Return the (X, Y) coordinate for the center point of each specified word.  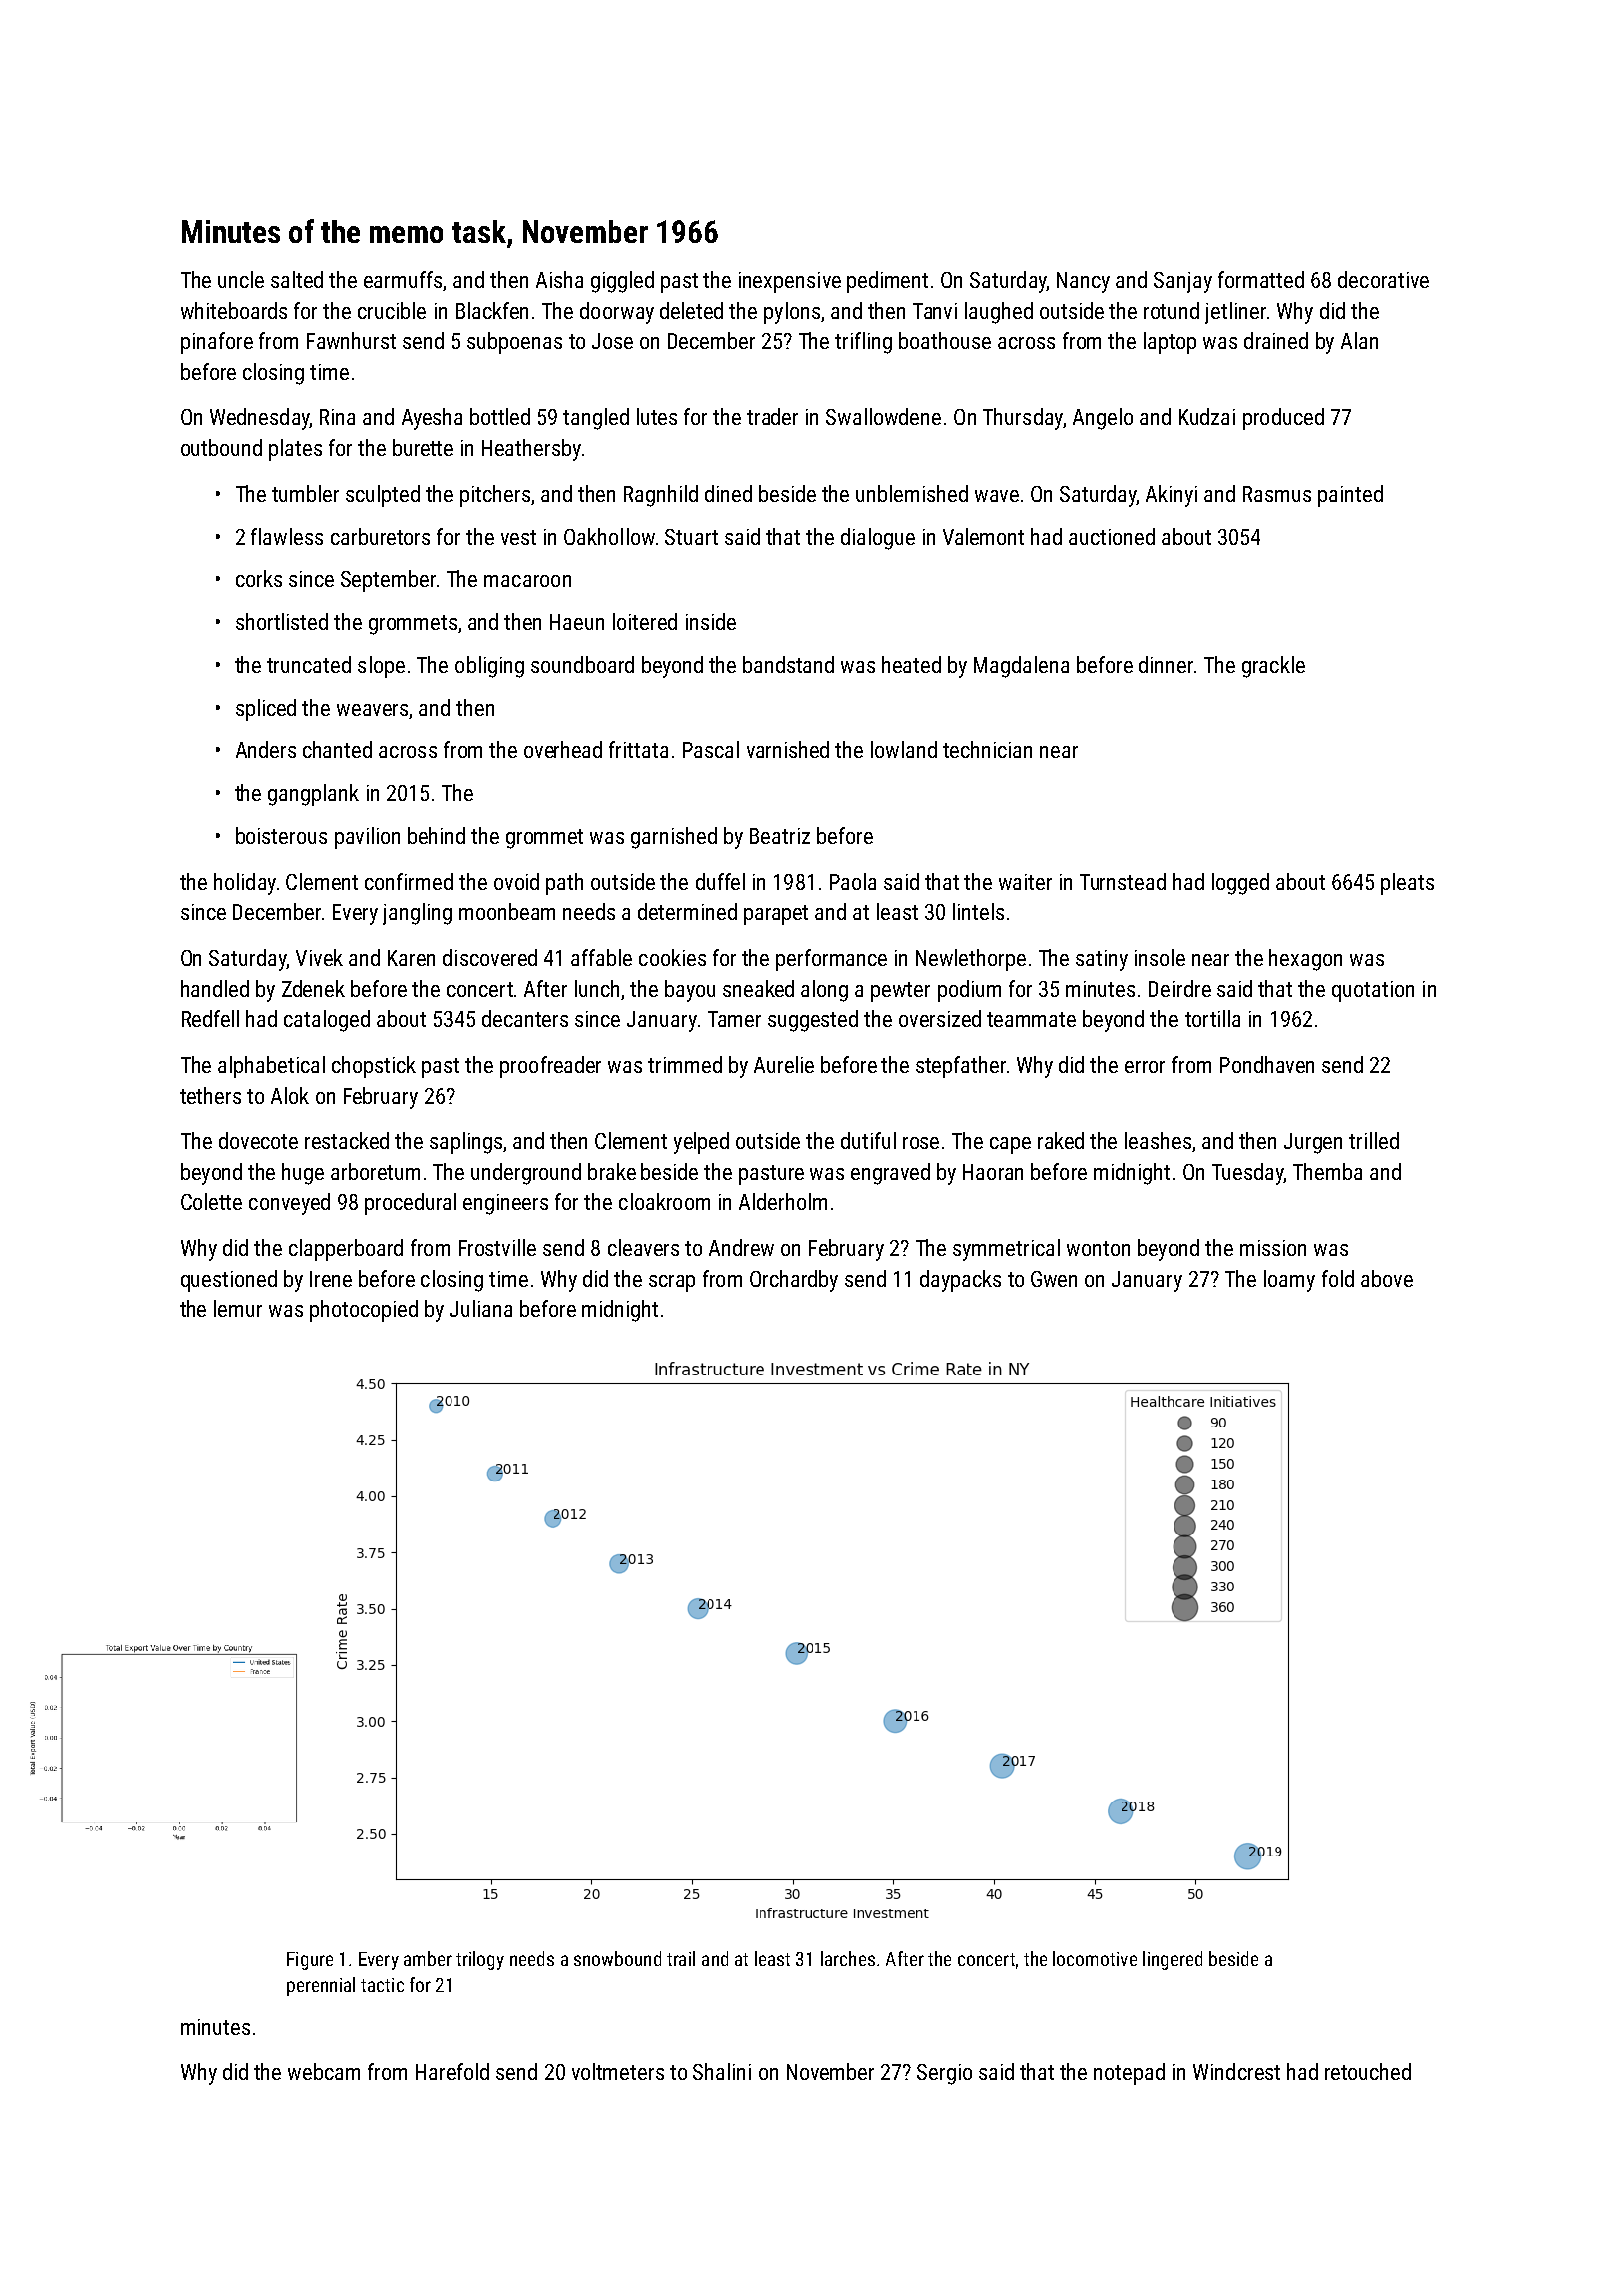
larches (848, 1958)
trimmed (685, 1064)
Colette (211, 1201)
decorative (1383, 279)
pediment (887, 282)
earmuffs (403, 279)
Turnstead (1123, 881)
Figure (310, 1961)
